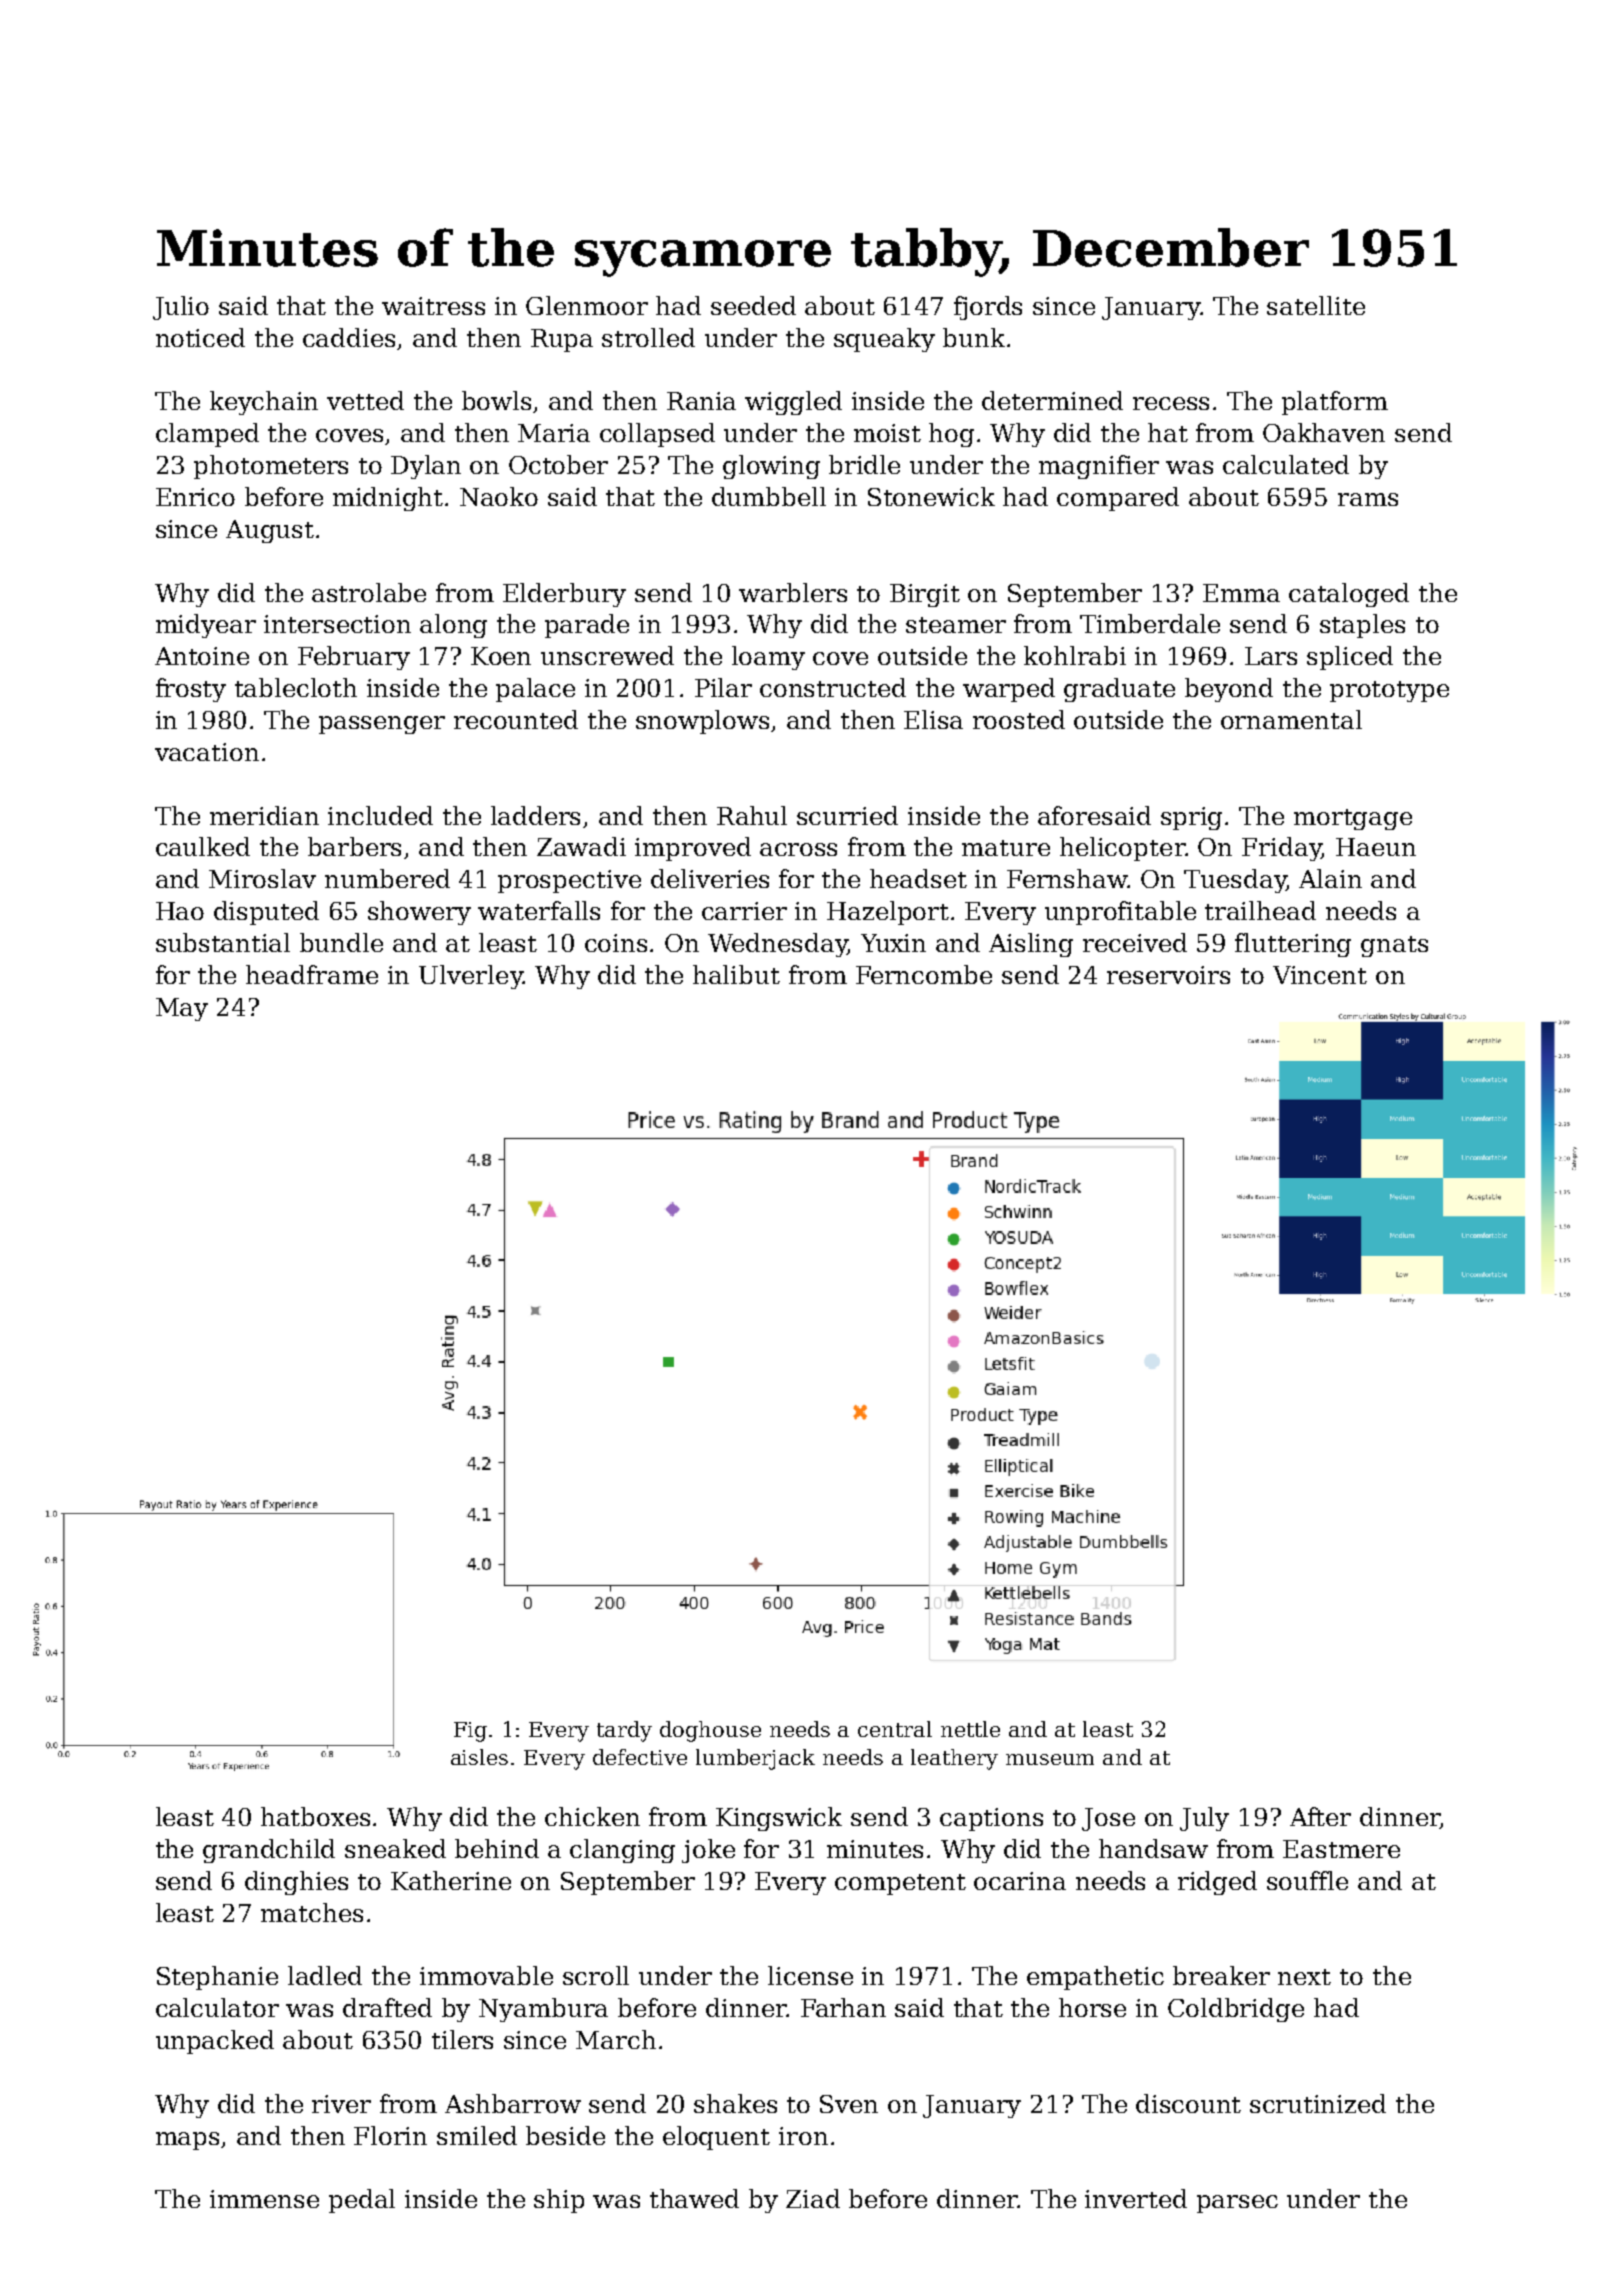 This document has width=1620, height=2292. What do you see at coordinates (271, 467) in the document?
I see `photometers` at bounding box center [271, 467].
